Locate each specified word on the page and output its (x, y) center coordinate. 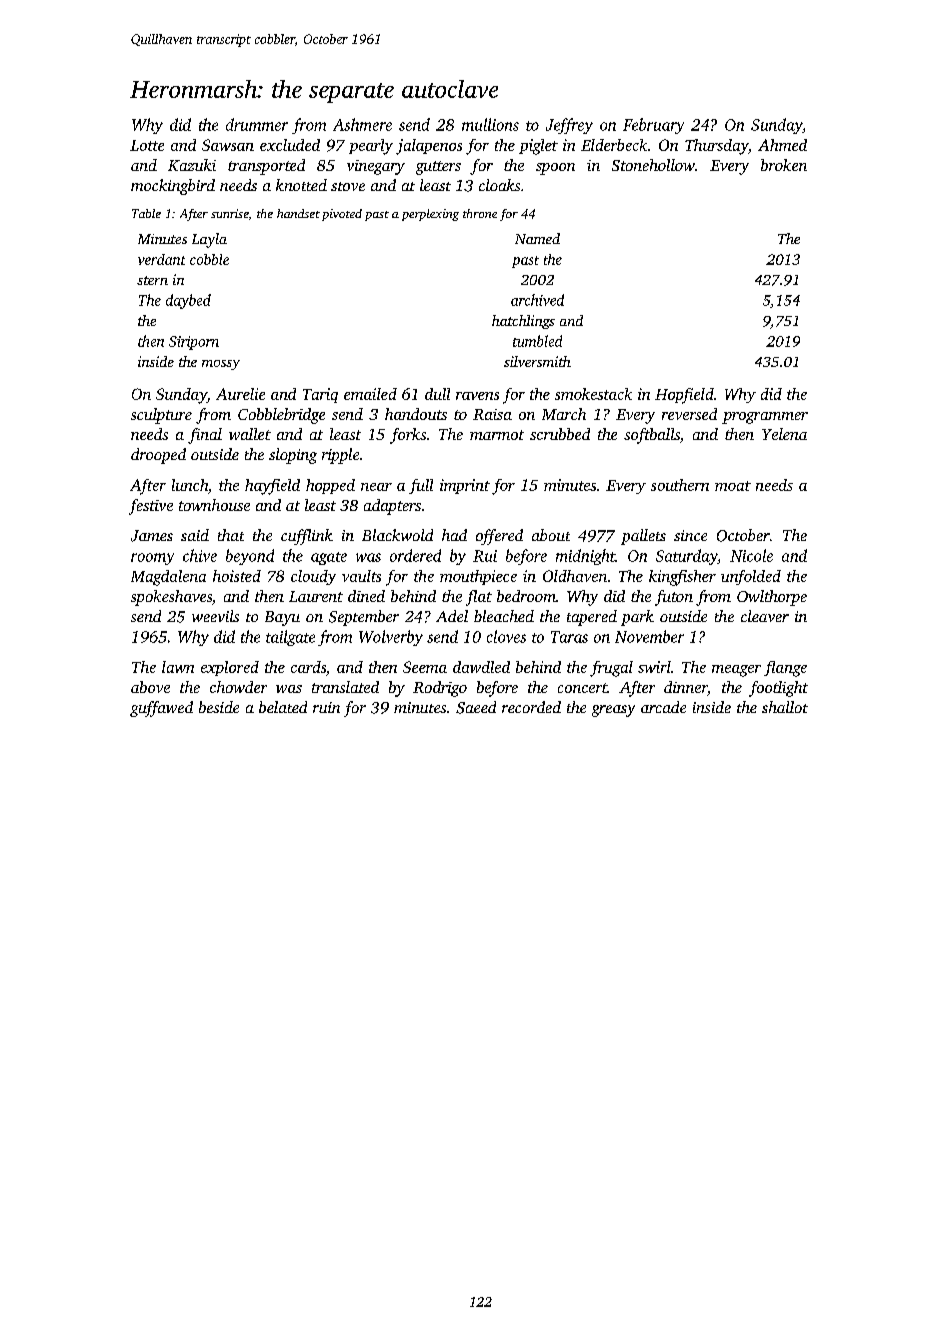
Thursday (716, 147)
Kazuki (192, 165)
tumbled (537, 341)
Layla (209, 240)
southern (680, 485)
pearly (371, 147)
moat (733, 486)
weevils (215, 616)
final (205, 436)
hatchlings (523, 322)
